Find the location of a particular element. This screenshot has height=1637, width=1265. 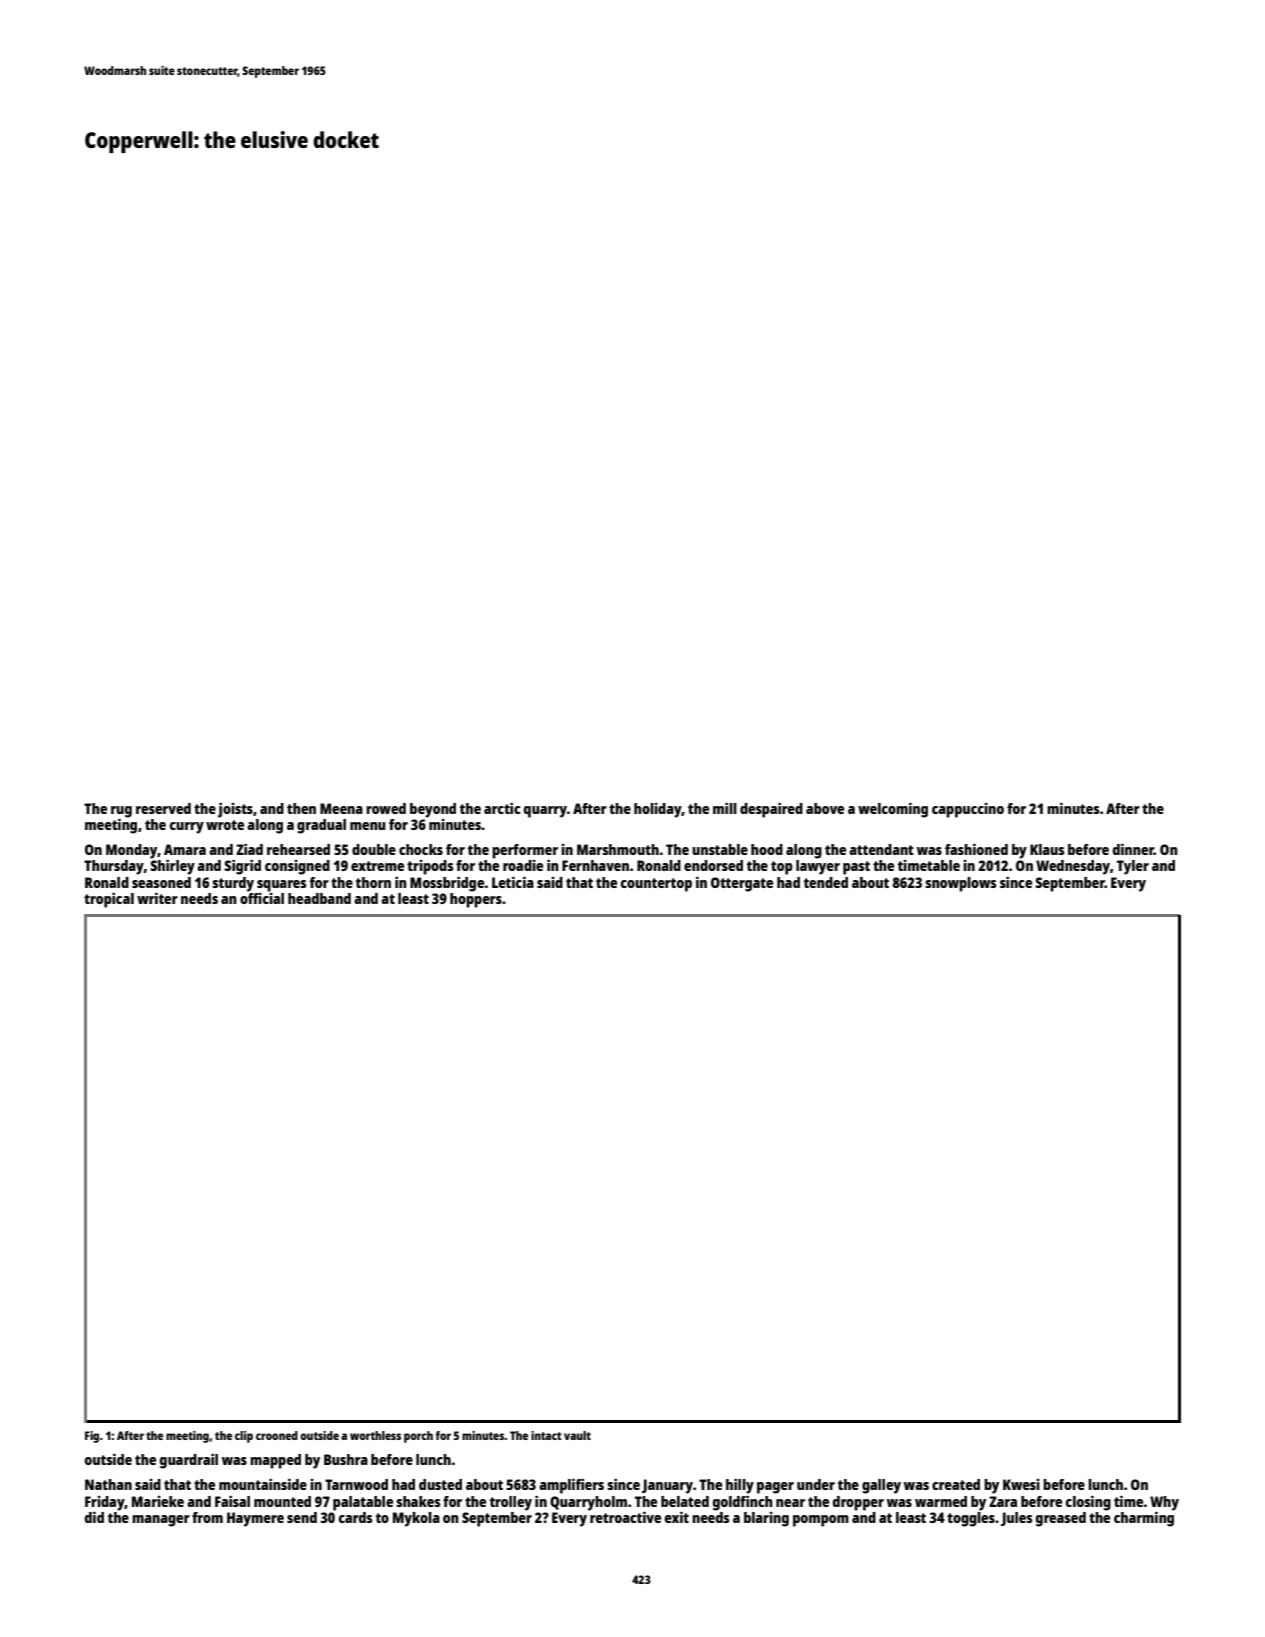

hoppers is located at coordinates (476, 900).
